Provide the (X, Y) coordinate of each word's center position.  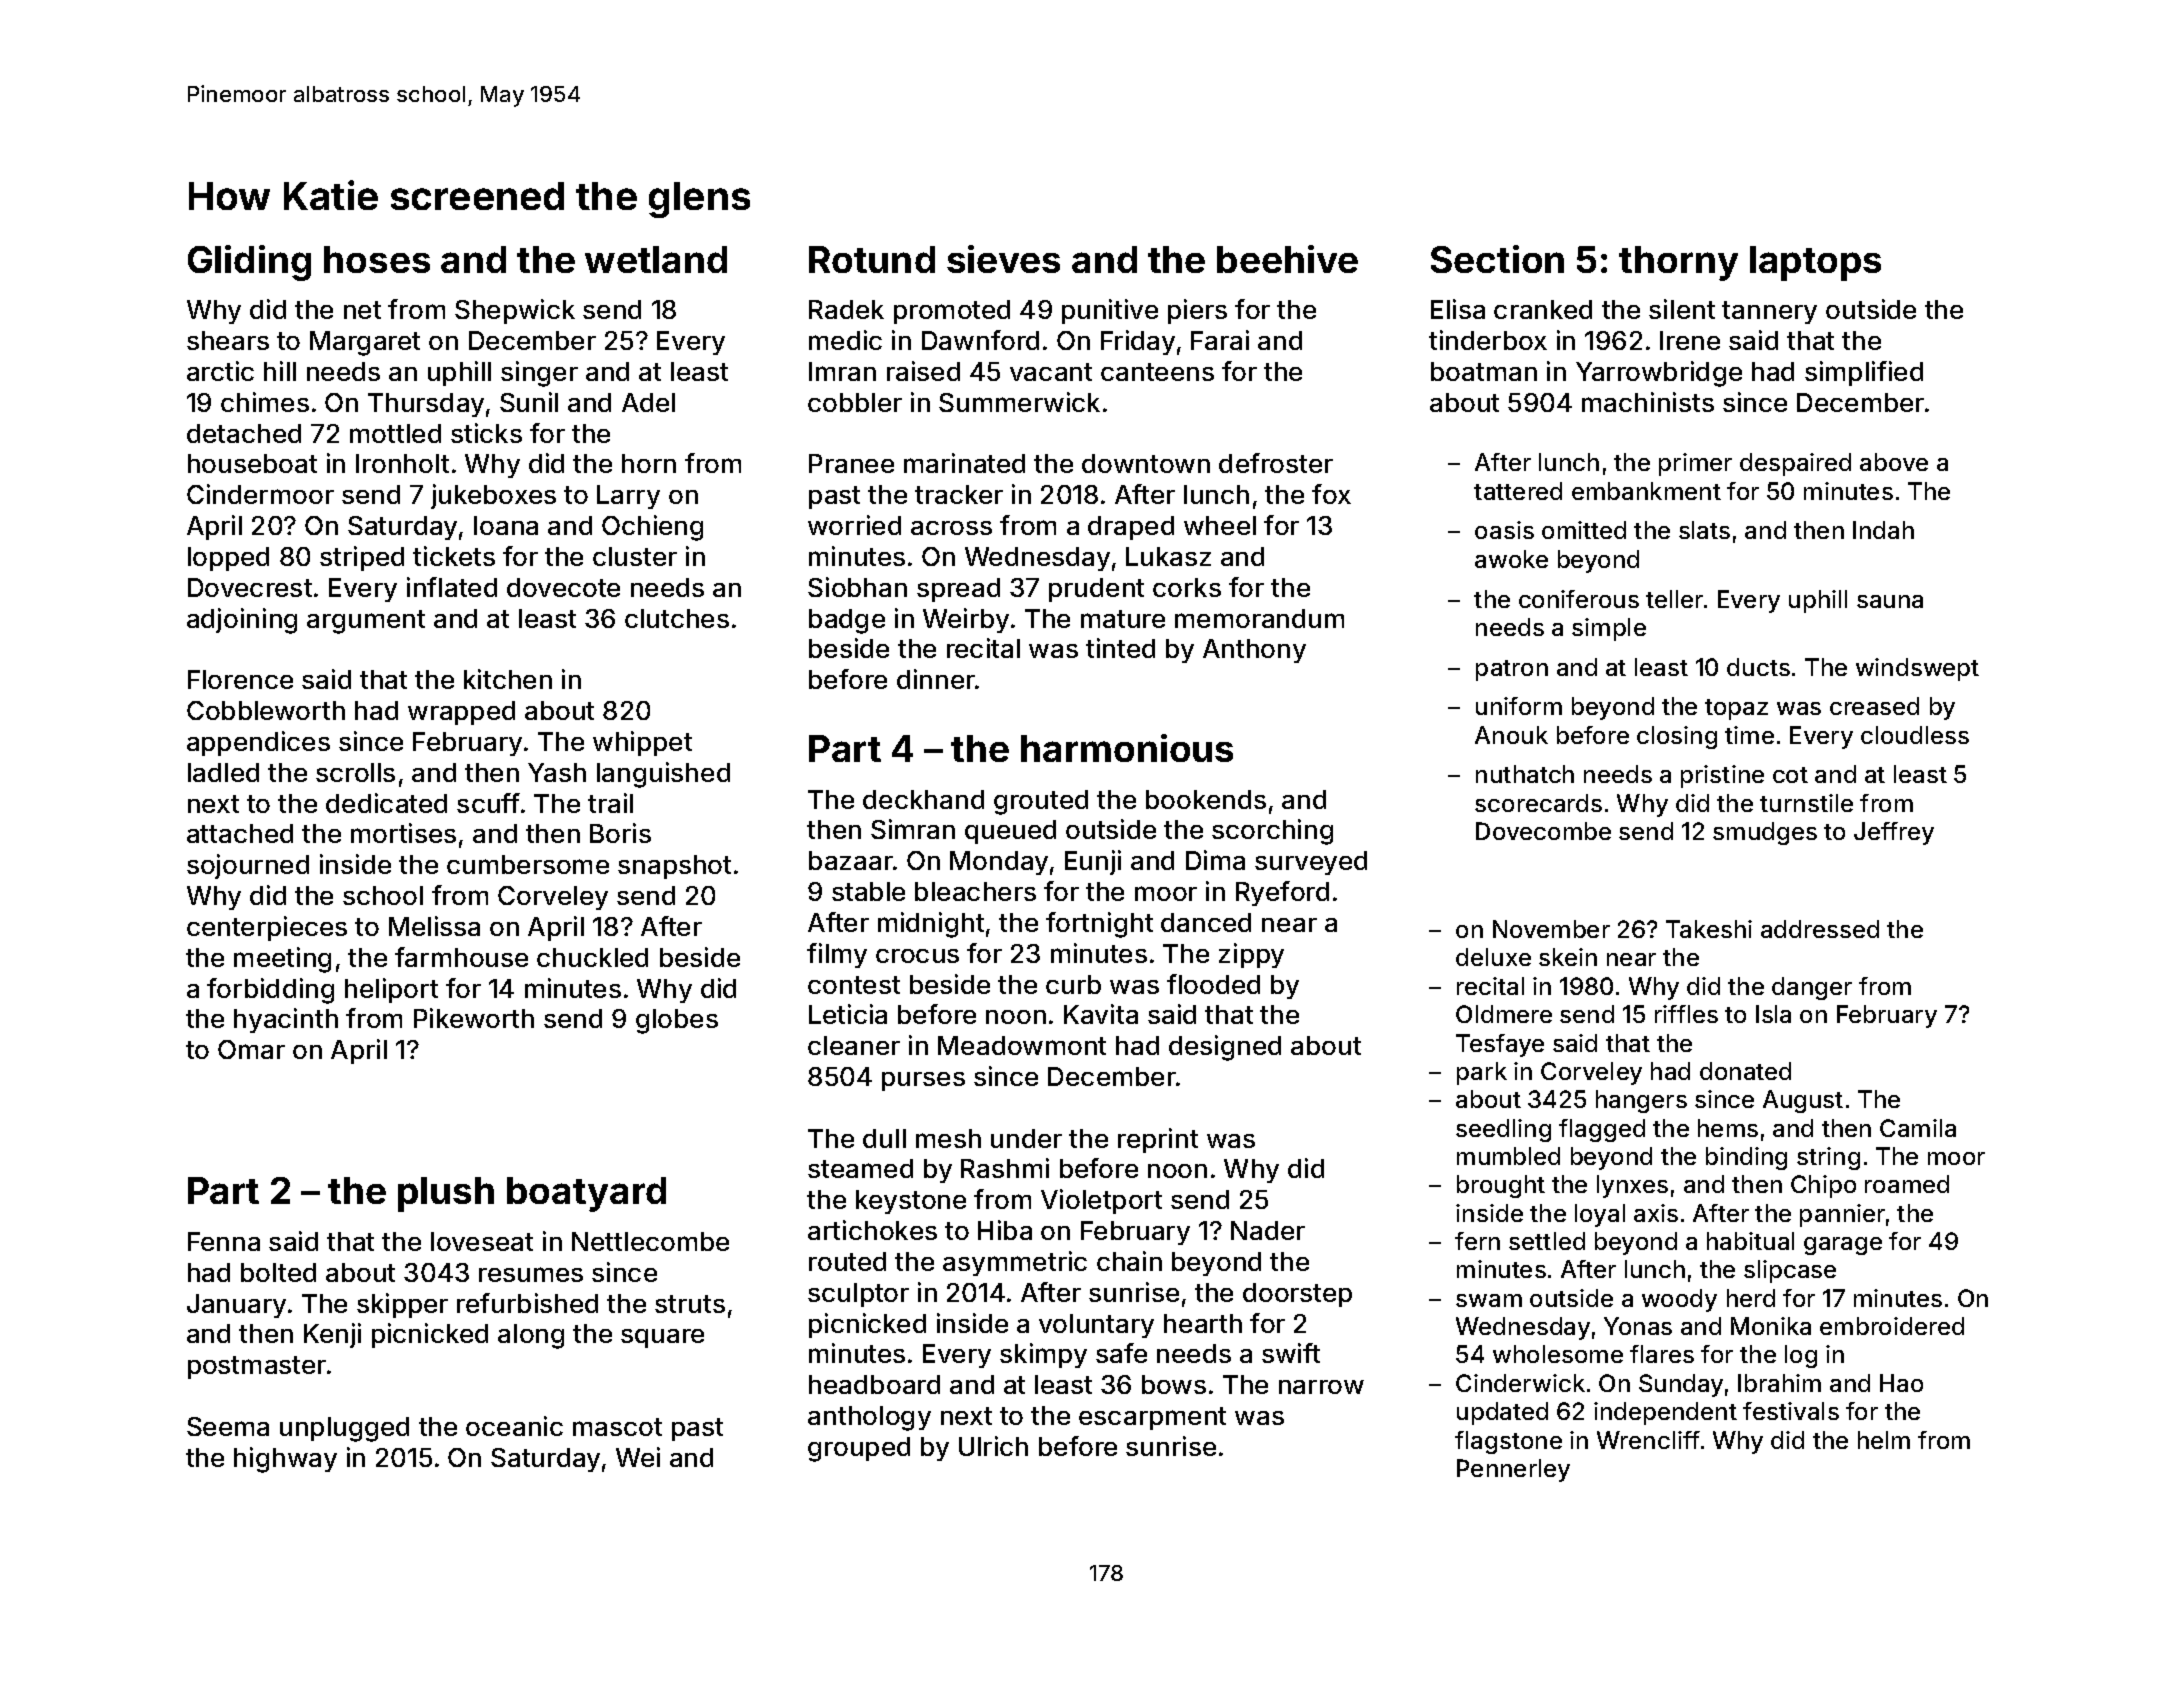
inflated (452, 587)
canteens (1157, 372)
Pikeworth (474, 1018)
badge (847, 621)
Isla (1773, 1014)
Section (1497, 259)
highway (285, 1460)
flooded (1213, 984)
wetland (656, 259)
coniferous (1579, 599)
